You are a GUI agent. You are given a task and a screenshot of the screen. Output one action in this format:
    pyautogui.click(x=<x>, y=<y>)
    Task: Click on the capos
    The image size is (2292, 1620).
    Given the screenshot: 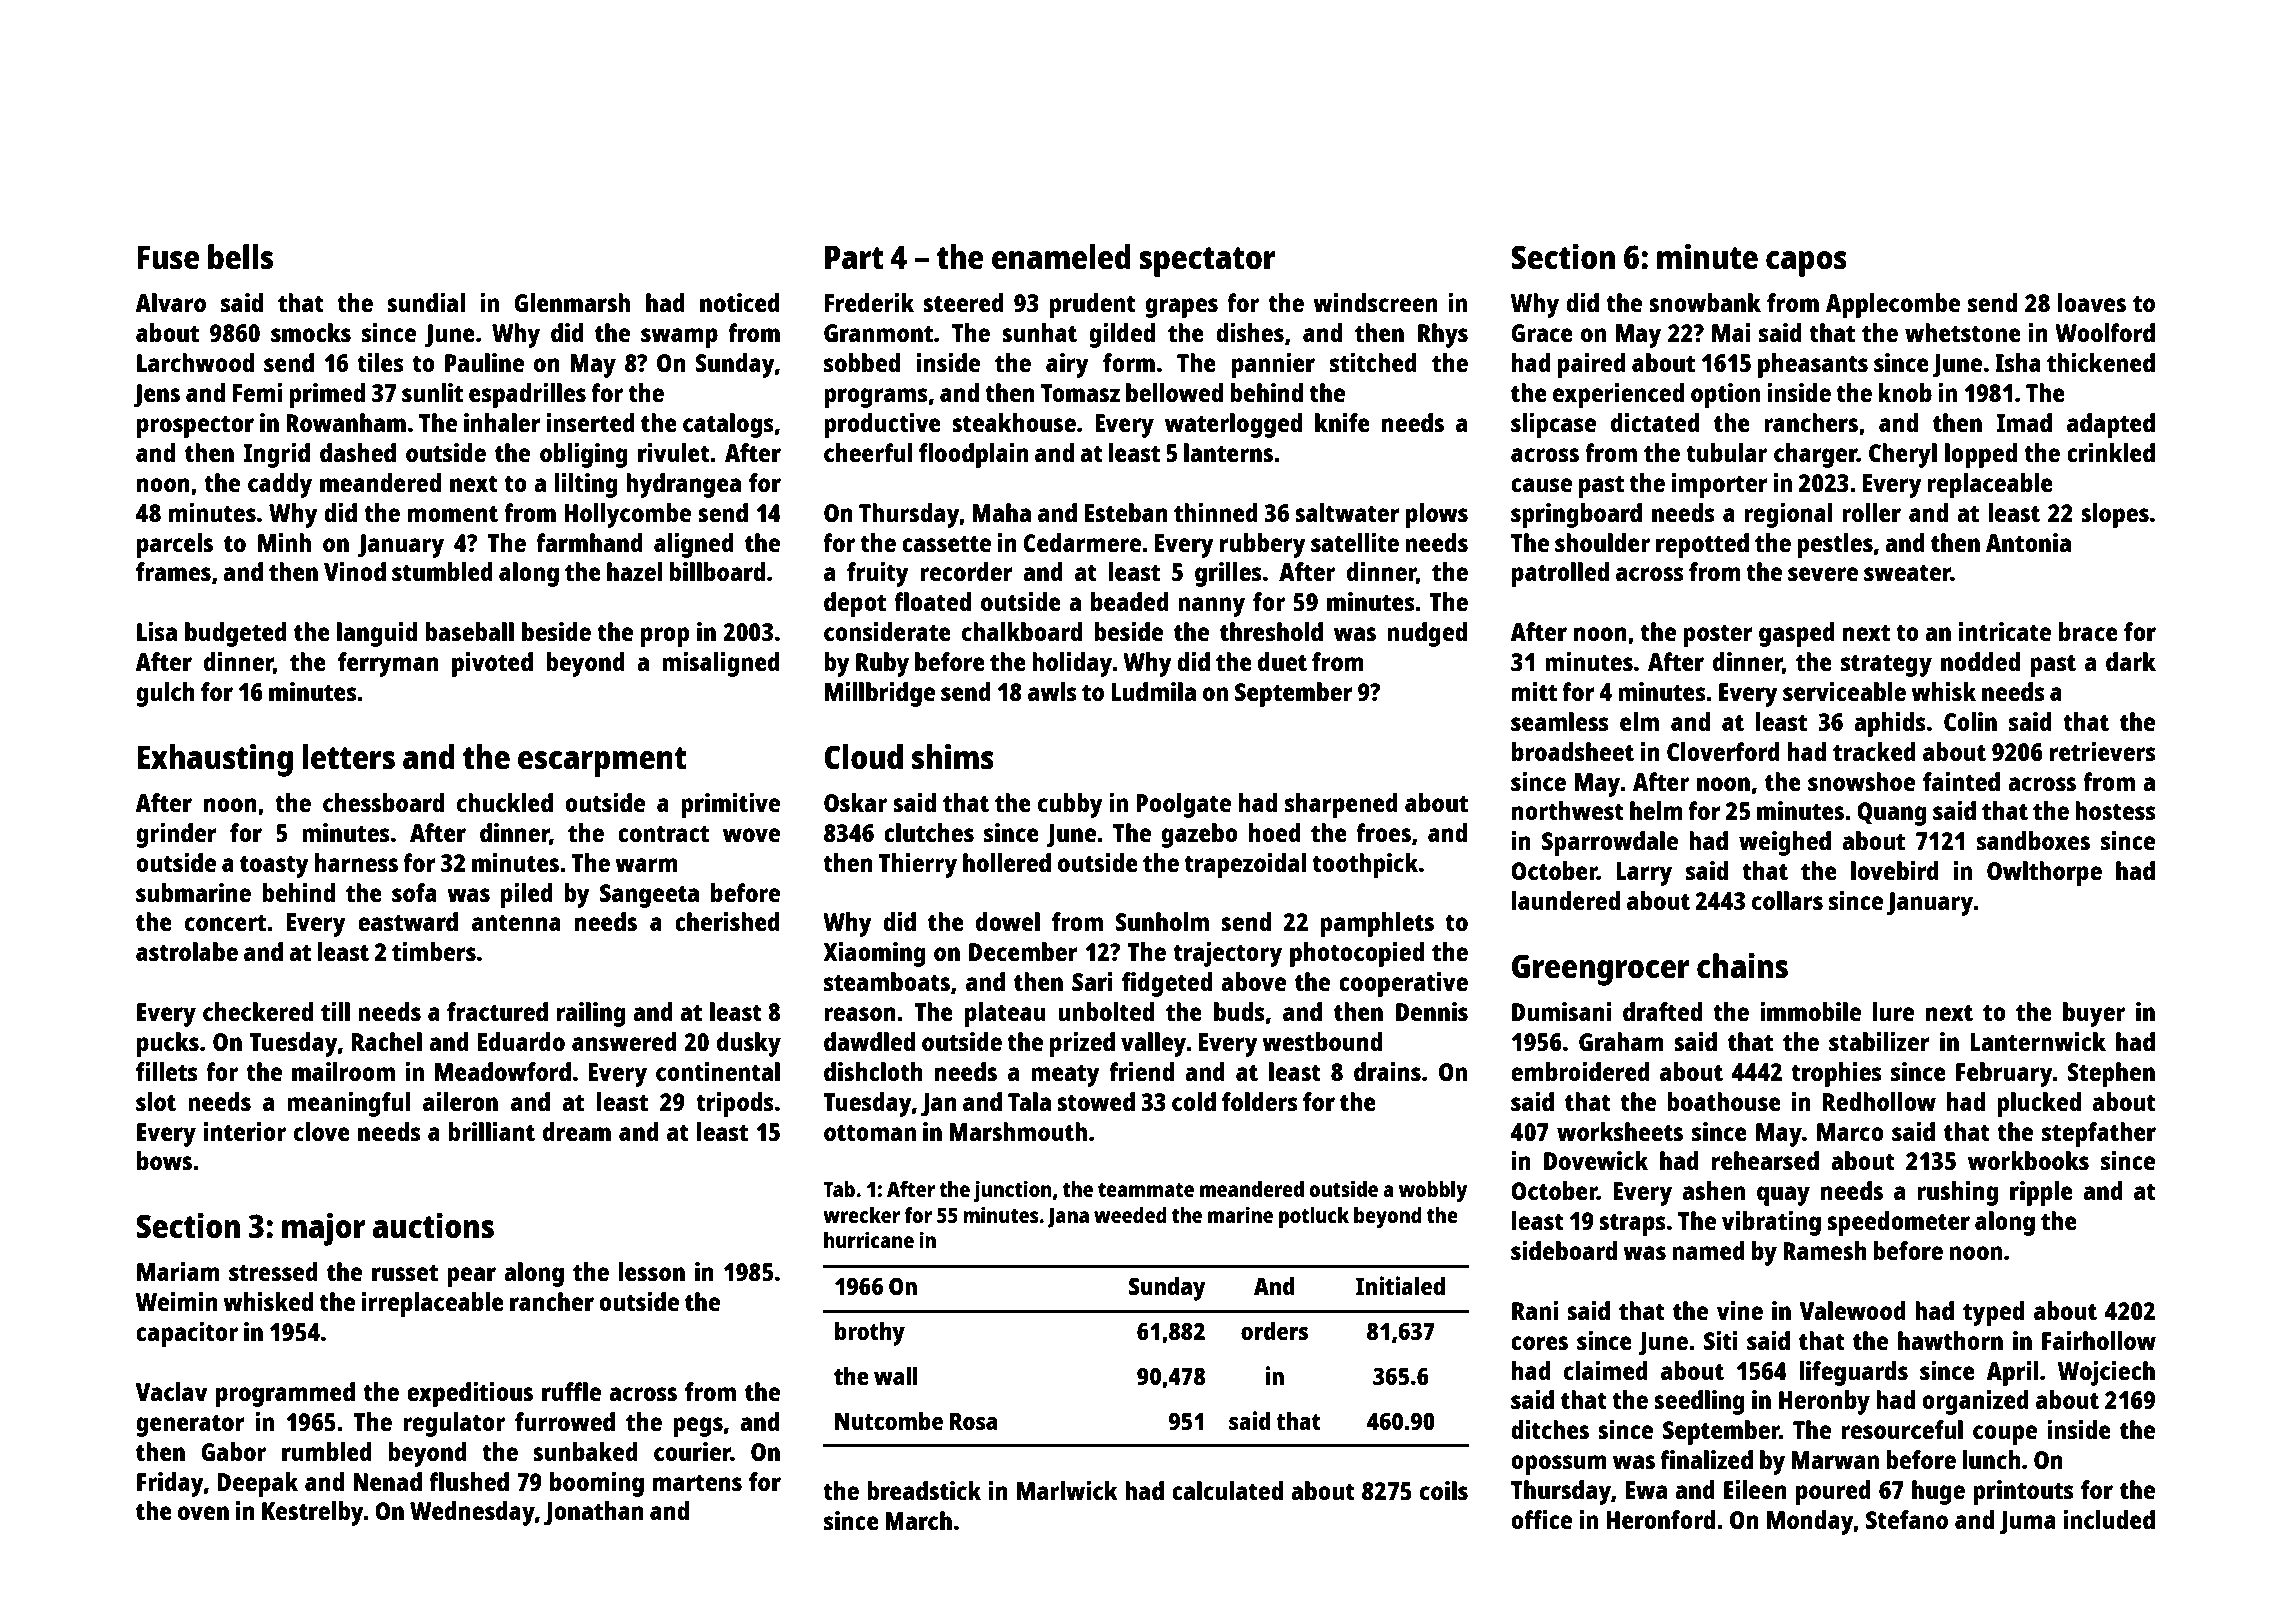 What is the action you would take?
    pyautogui.click(x=1806, y=264)
